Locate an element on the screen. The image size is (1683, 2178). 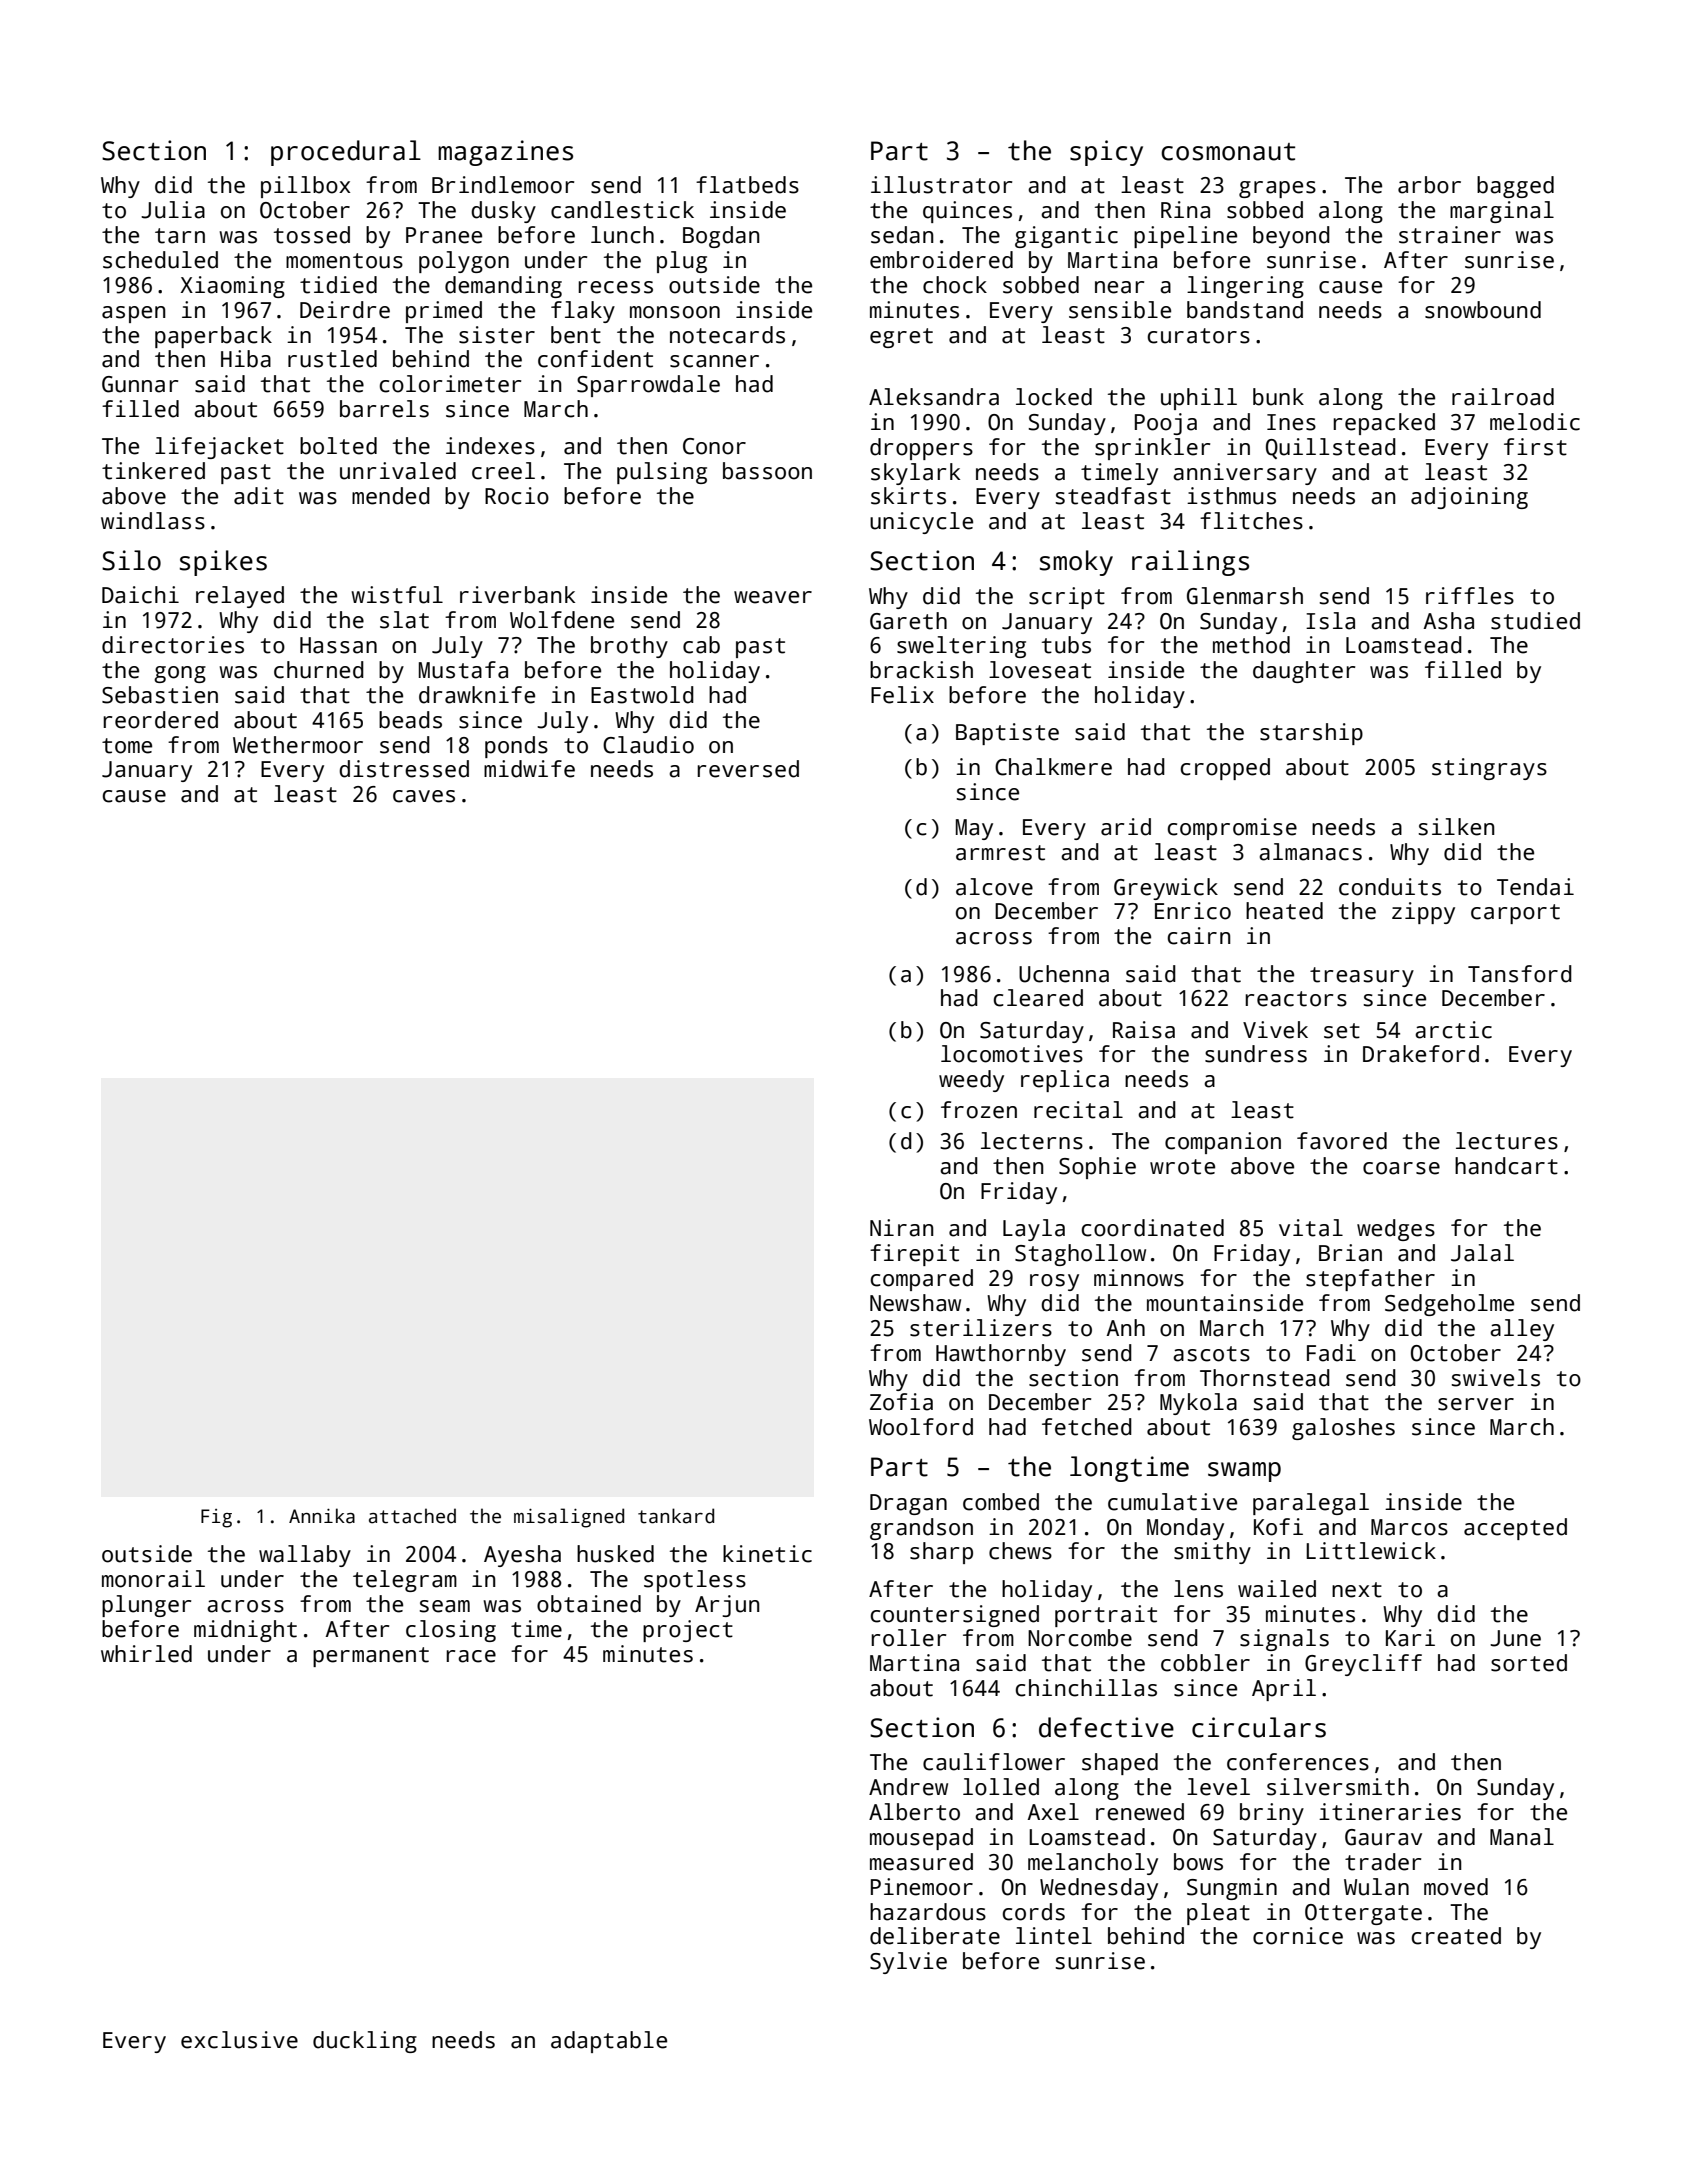
favored is located at coordinates (1342, 1141).
